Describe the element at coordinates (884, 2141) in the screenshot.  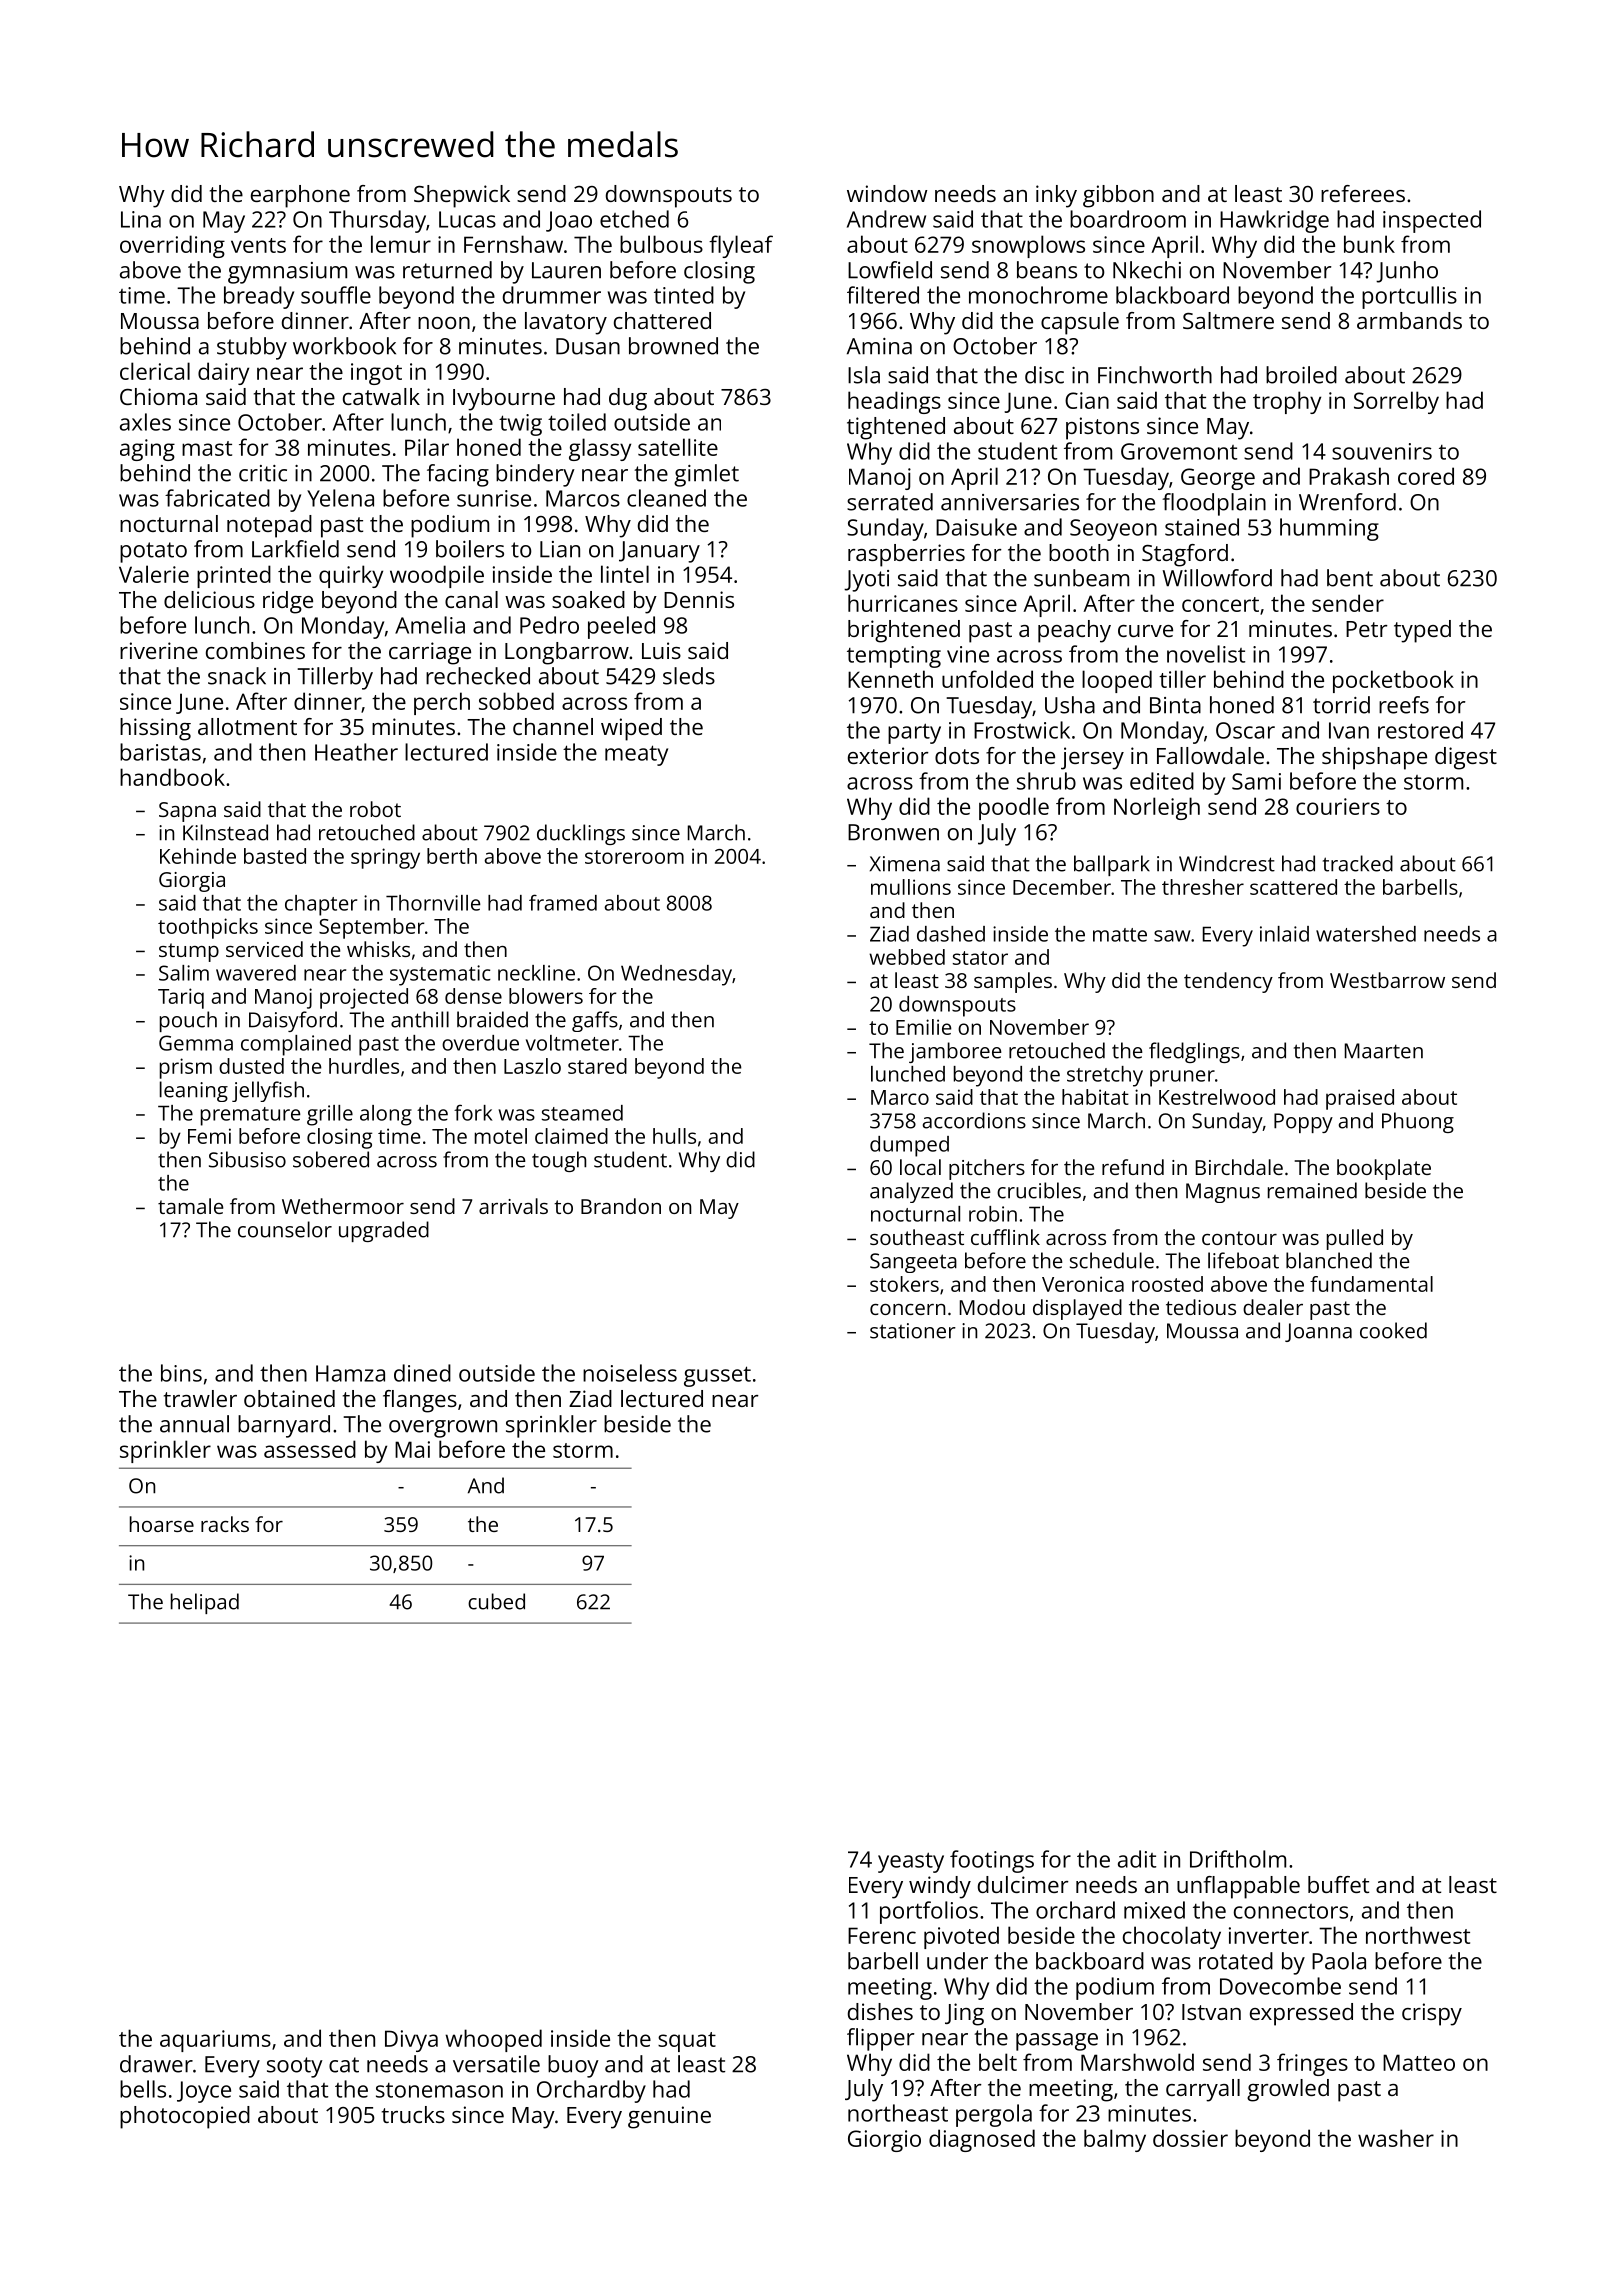
I see `Giorgio` at that location.
